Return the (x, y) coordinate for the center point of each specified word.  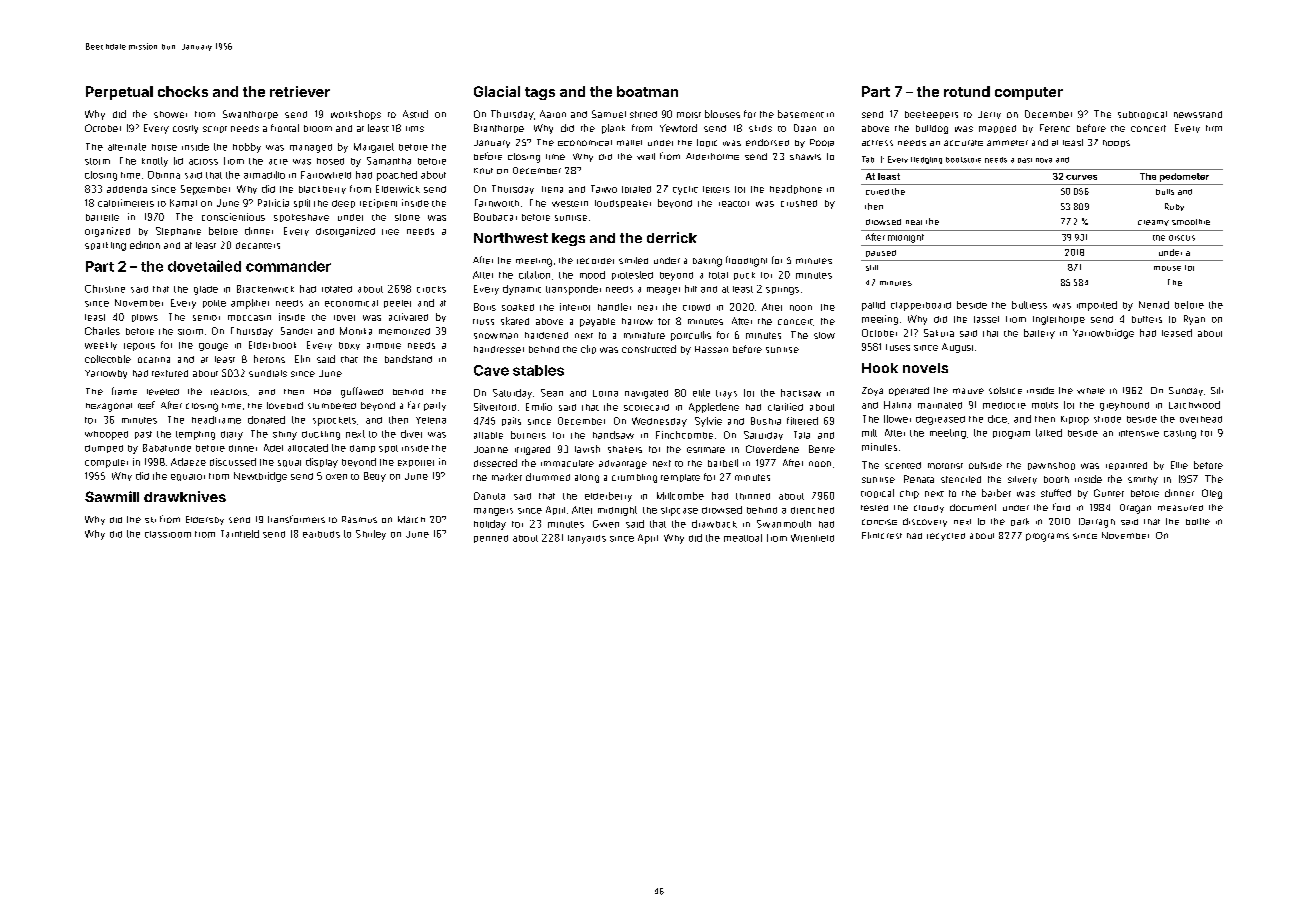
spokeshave (301, 218)
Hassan (711, 349)
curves (1081, 177)
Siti (1217, 390)
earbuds (321, 534)
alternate (127, 147)
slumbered (332, 406)
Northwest (511, 238)
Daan (805, 128)
